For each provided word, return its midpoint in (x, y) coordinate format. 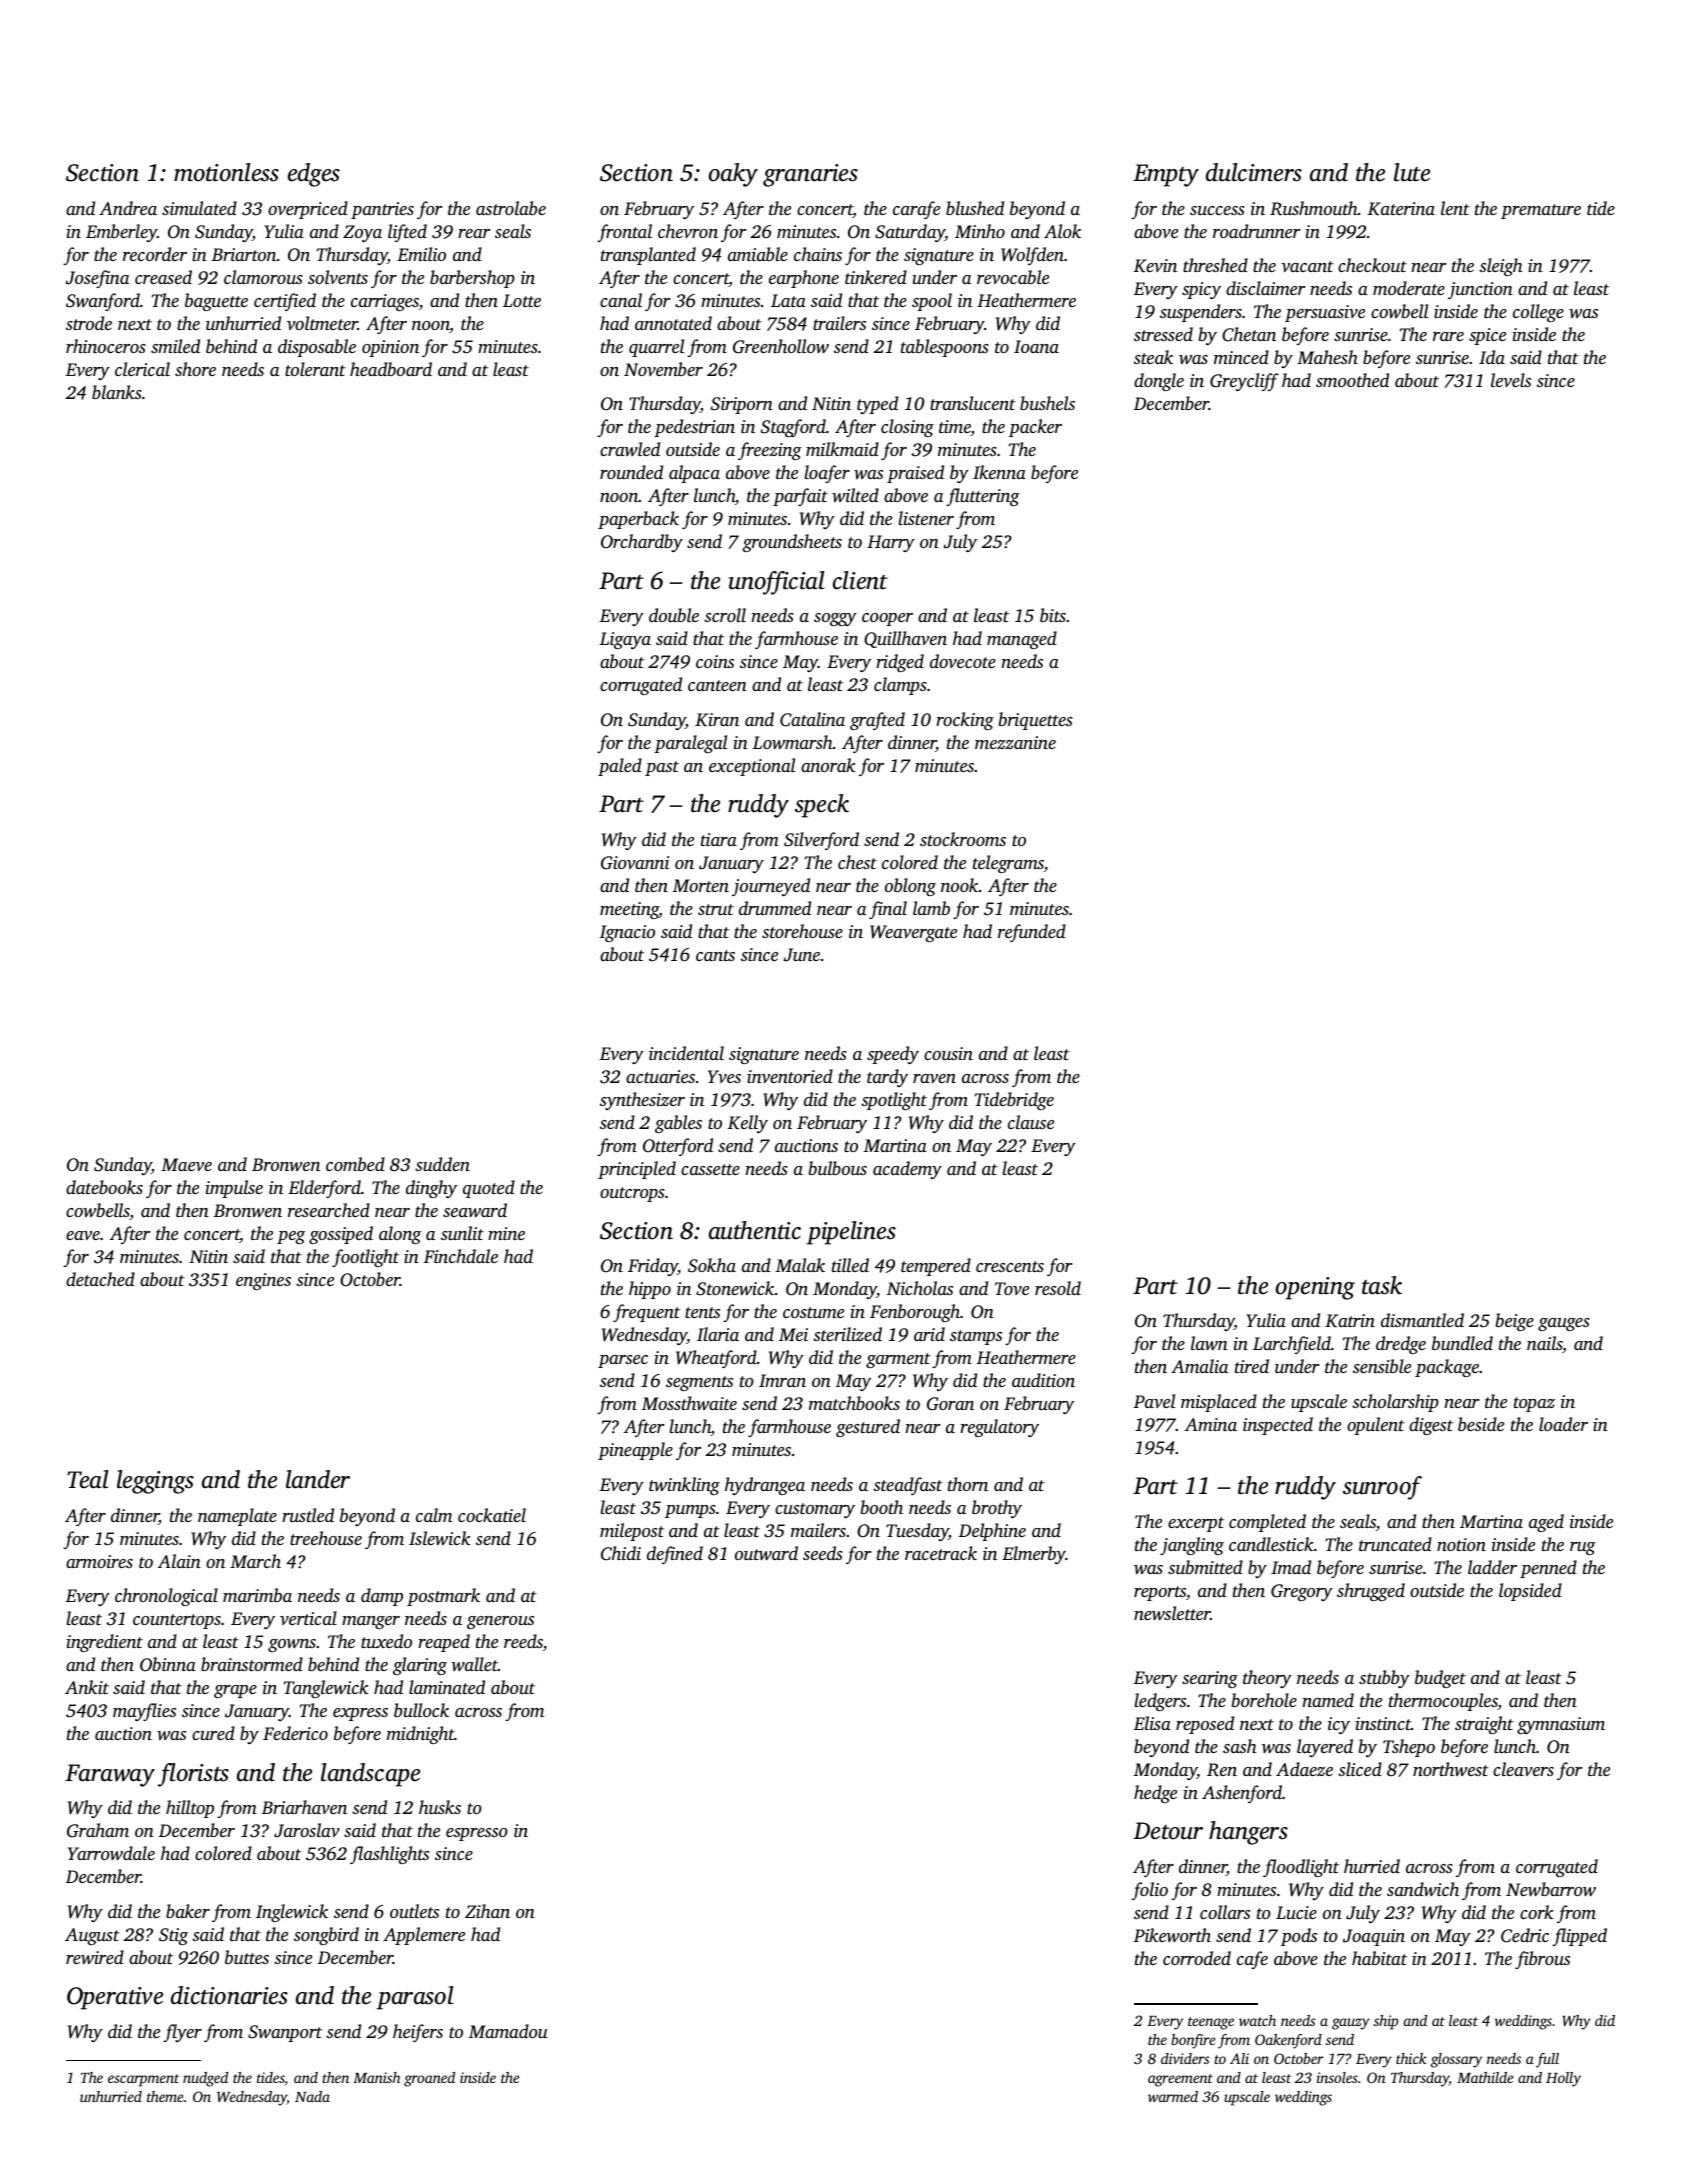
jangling (1192, 1546)
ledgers (1160, 1702)
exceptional (752, 767)
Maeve (186, 1164)
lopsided (1530, 1592)
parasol (415, 1998)
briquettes (1035, 721)
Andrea (128, 208)
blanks (117, 392)
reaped (444, 1643)
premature (1541, 211)
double (674, 615)
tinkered (876, 277)
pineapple (635, 1451)
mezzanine (1015, 742)
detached (100, 1279)
